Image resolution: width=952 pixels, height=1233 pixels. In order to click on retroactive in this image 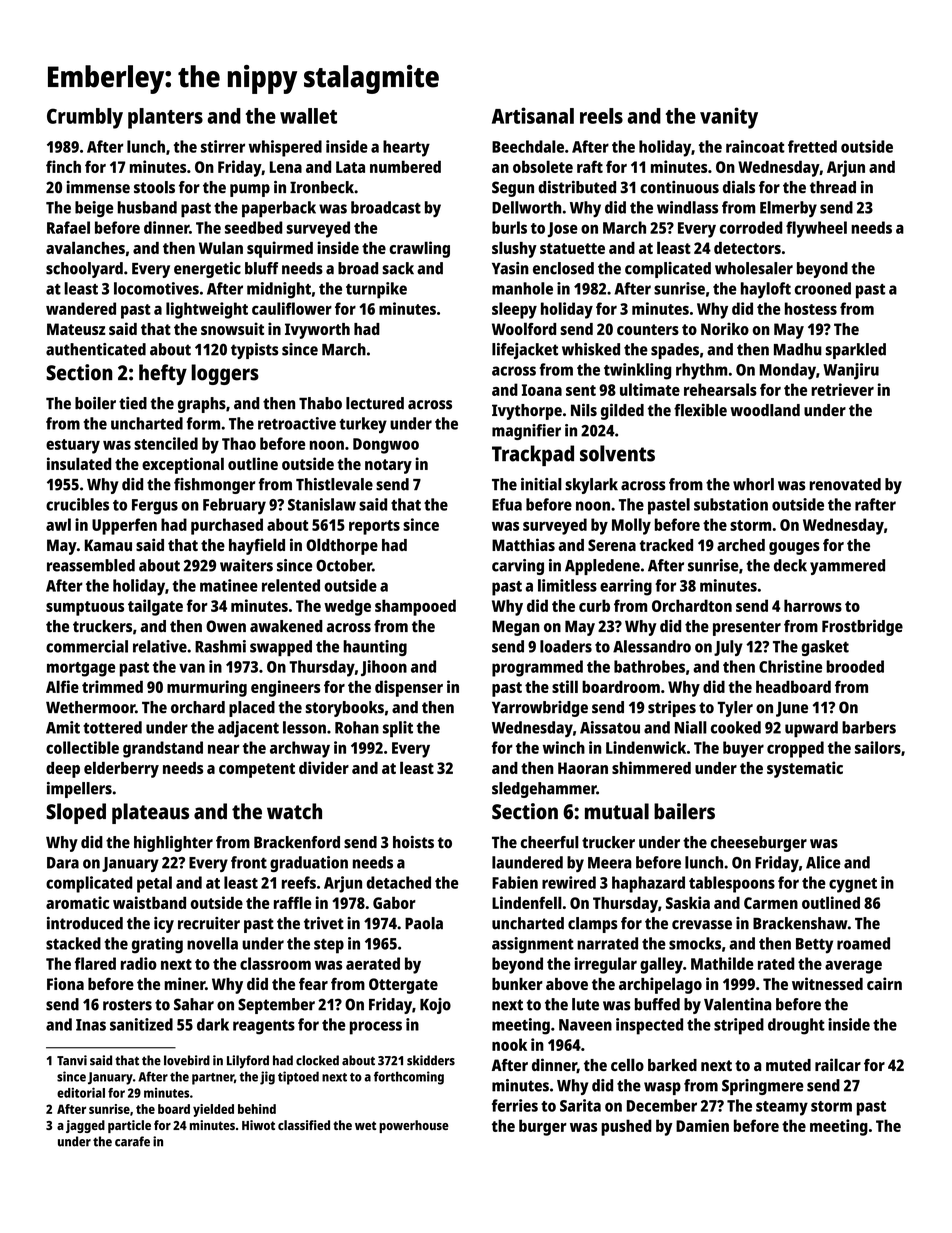, I will do `click(297, 423)`.
